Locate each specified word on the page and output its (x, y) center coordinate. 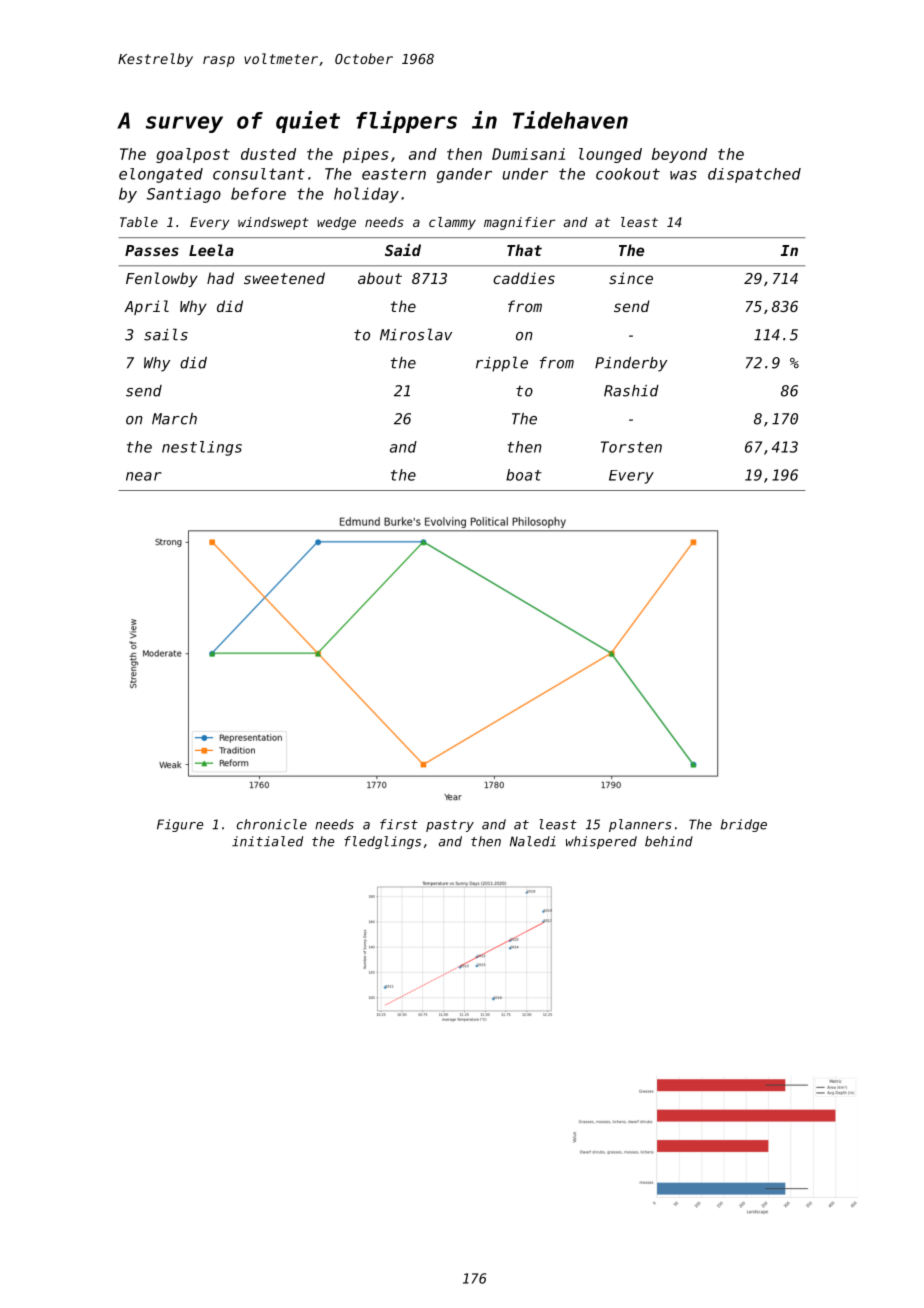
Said (403, 249)
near (144, 476)
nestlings (202, 448)
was (683, 175)
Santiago (184, 195)
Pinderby (631, 364)
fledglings (382, 842)
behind (669, 841)
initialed (267, 841)
